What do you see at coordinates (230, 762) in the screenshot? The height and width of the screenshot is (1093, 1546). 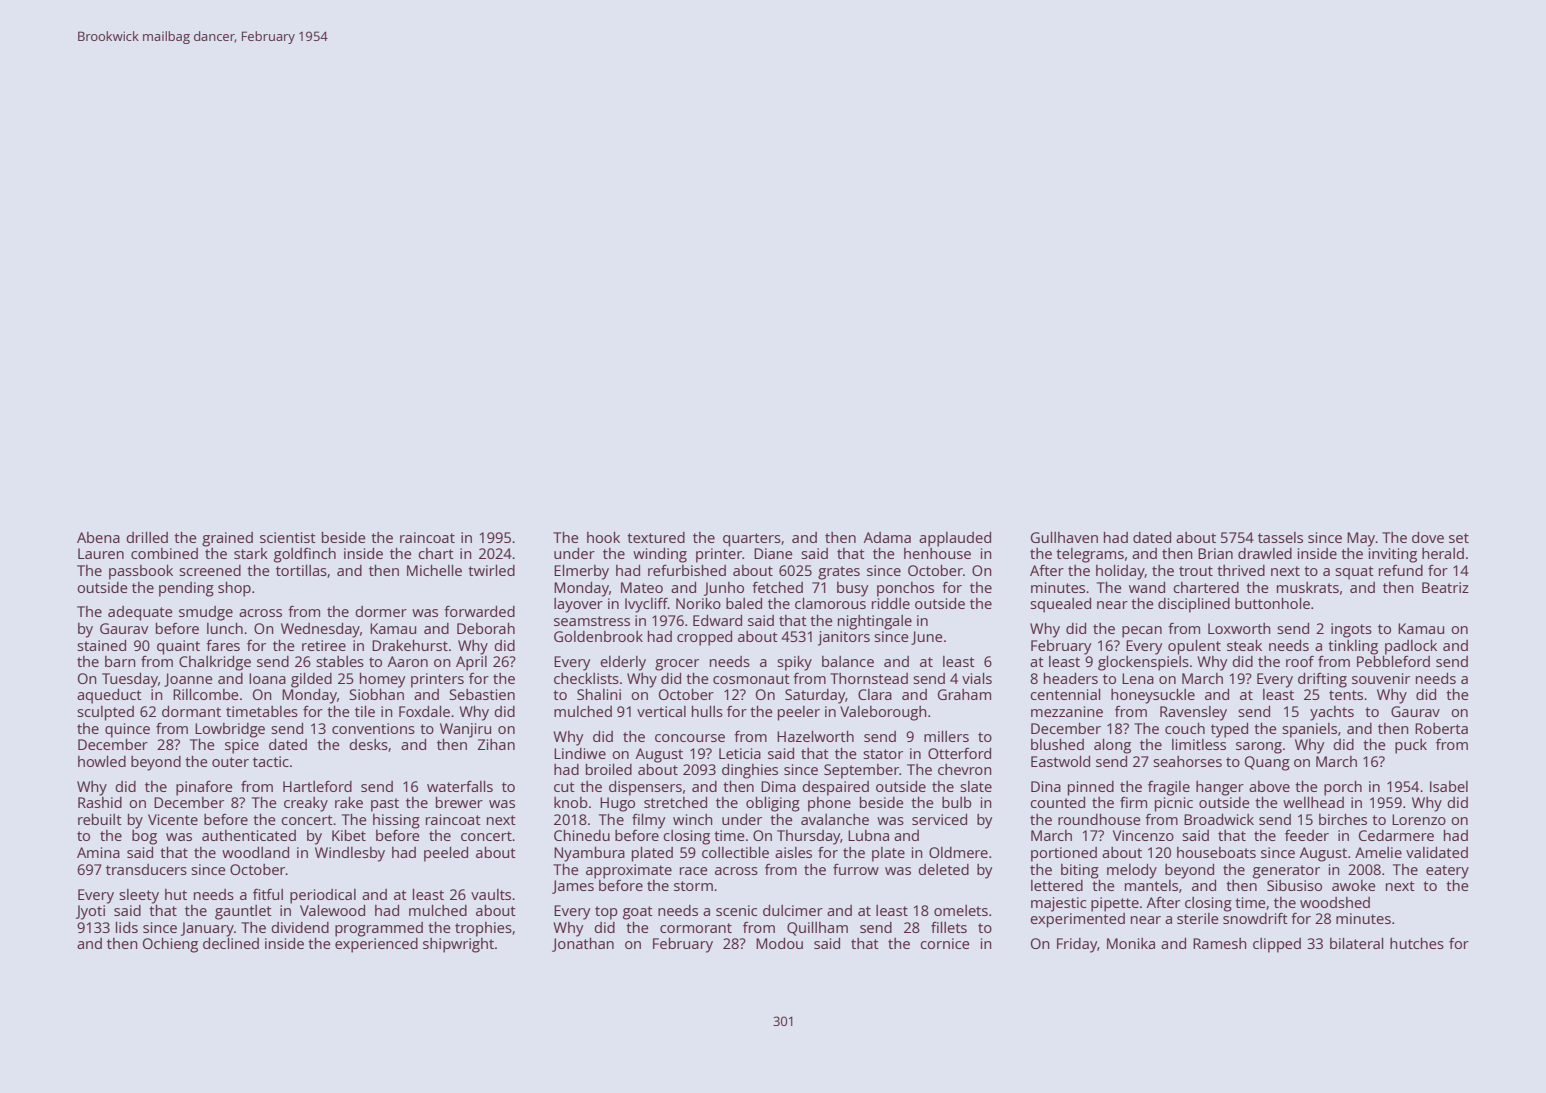 I see `outer` at bounding box center [230, 762].
